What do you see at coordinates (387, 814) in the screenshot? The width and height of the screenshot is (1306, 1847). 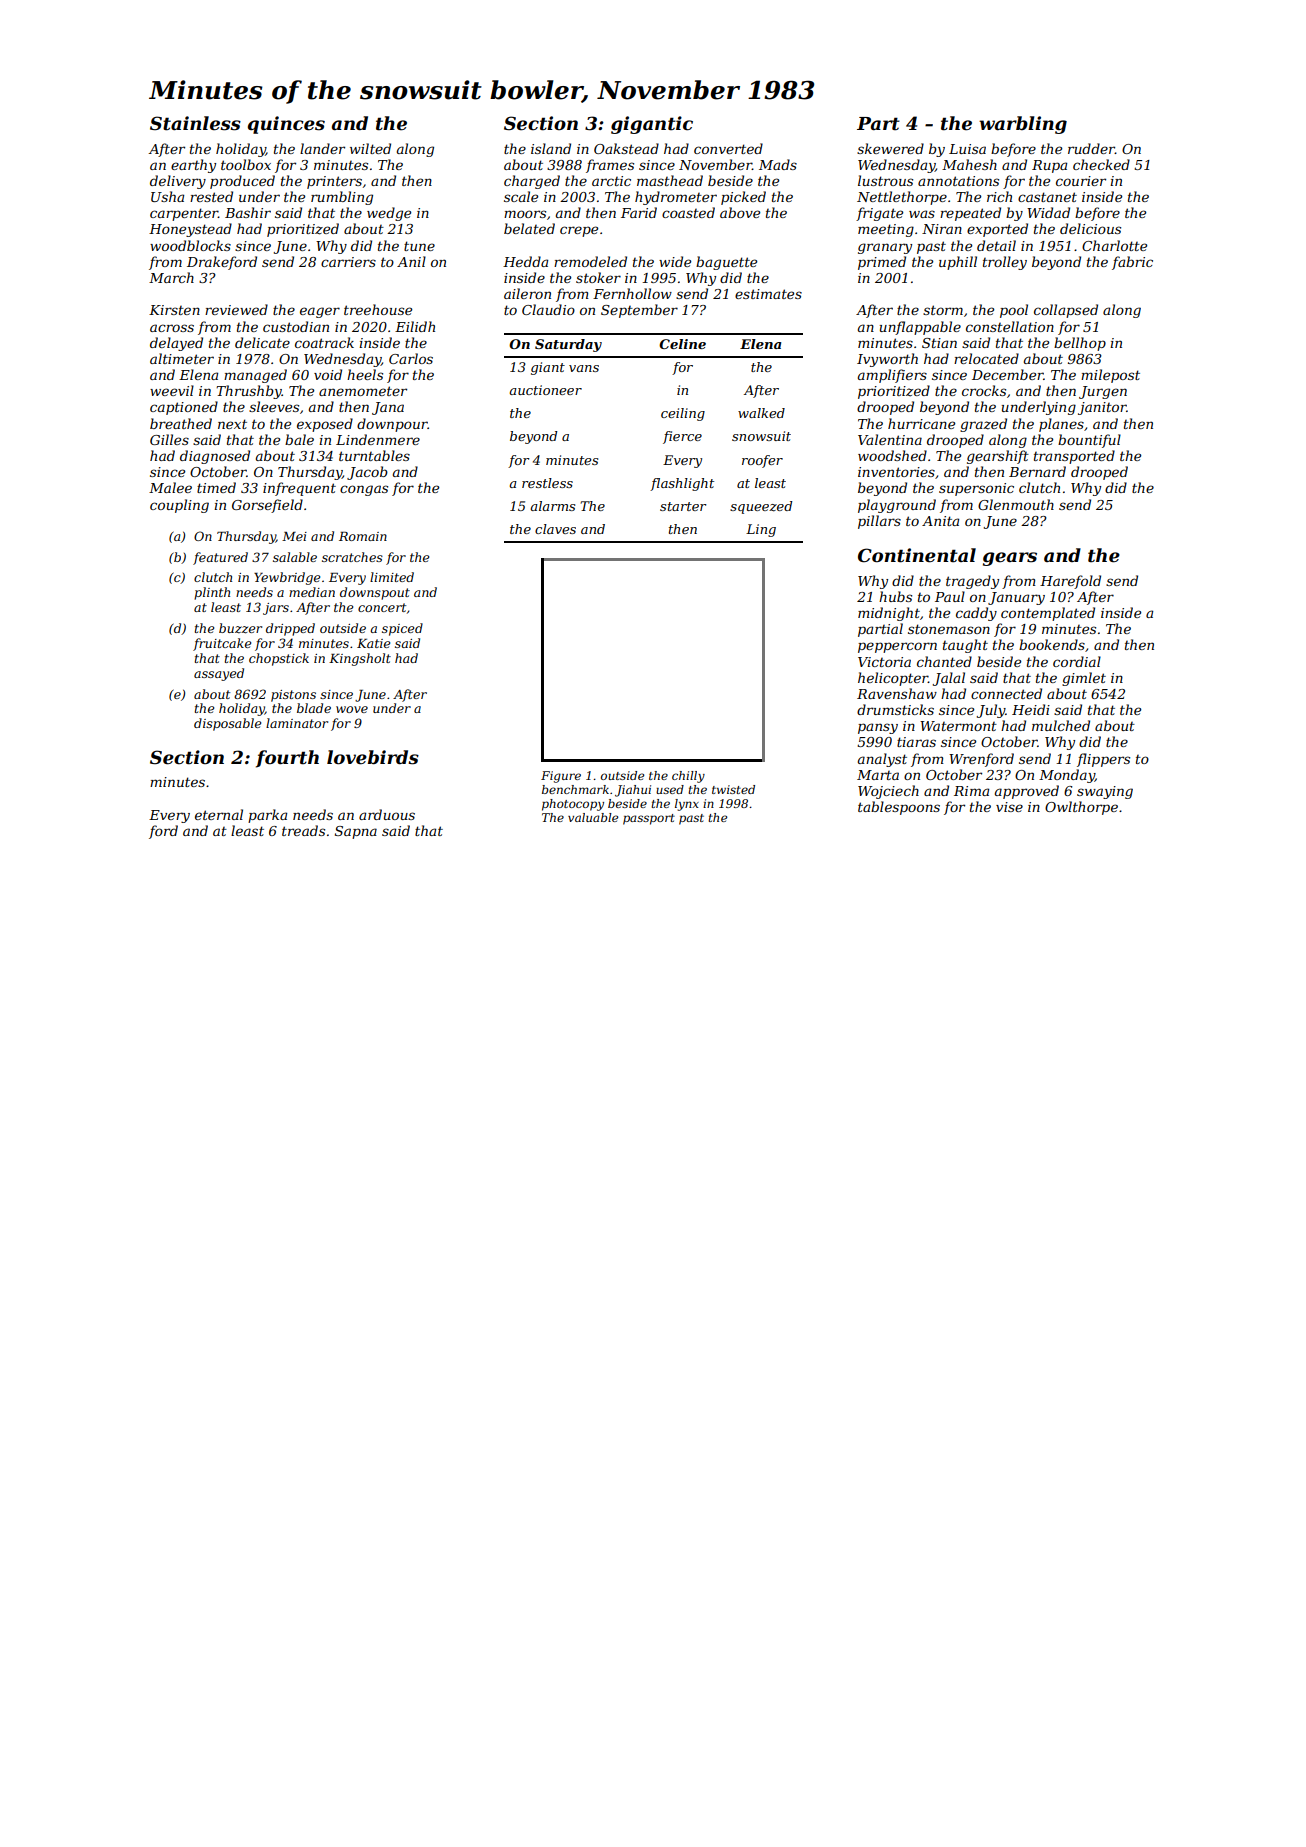 I see `arduous` at bounding box center [387, 814].
